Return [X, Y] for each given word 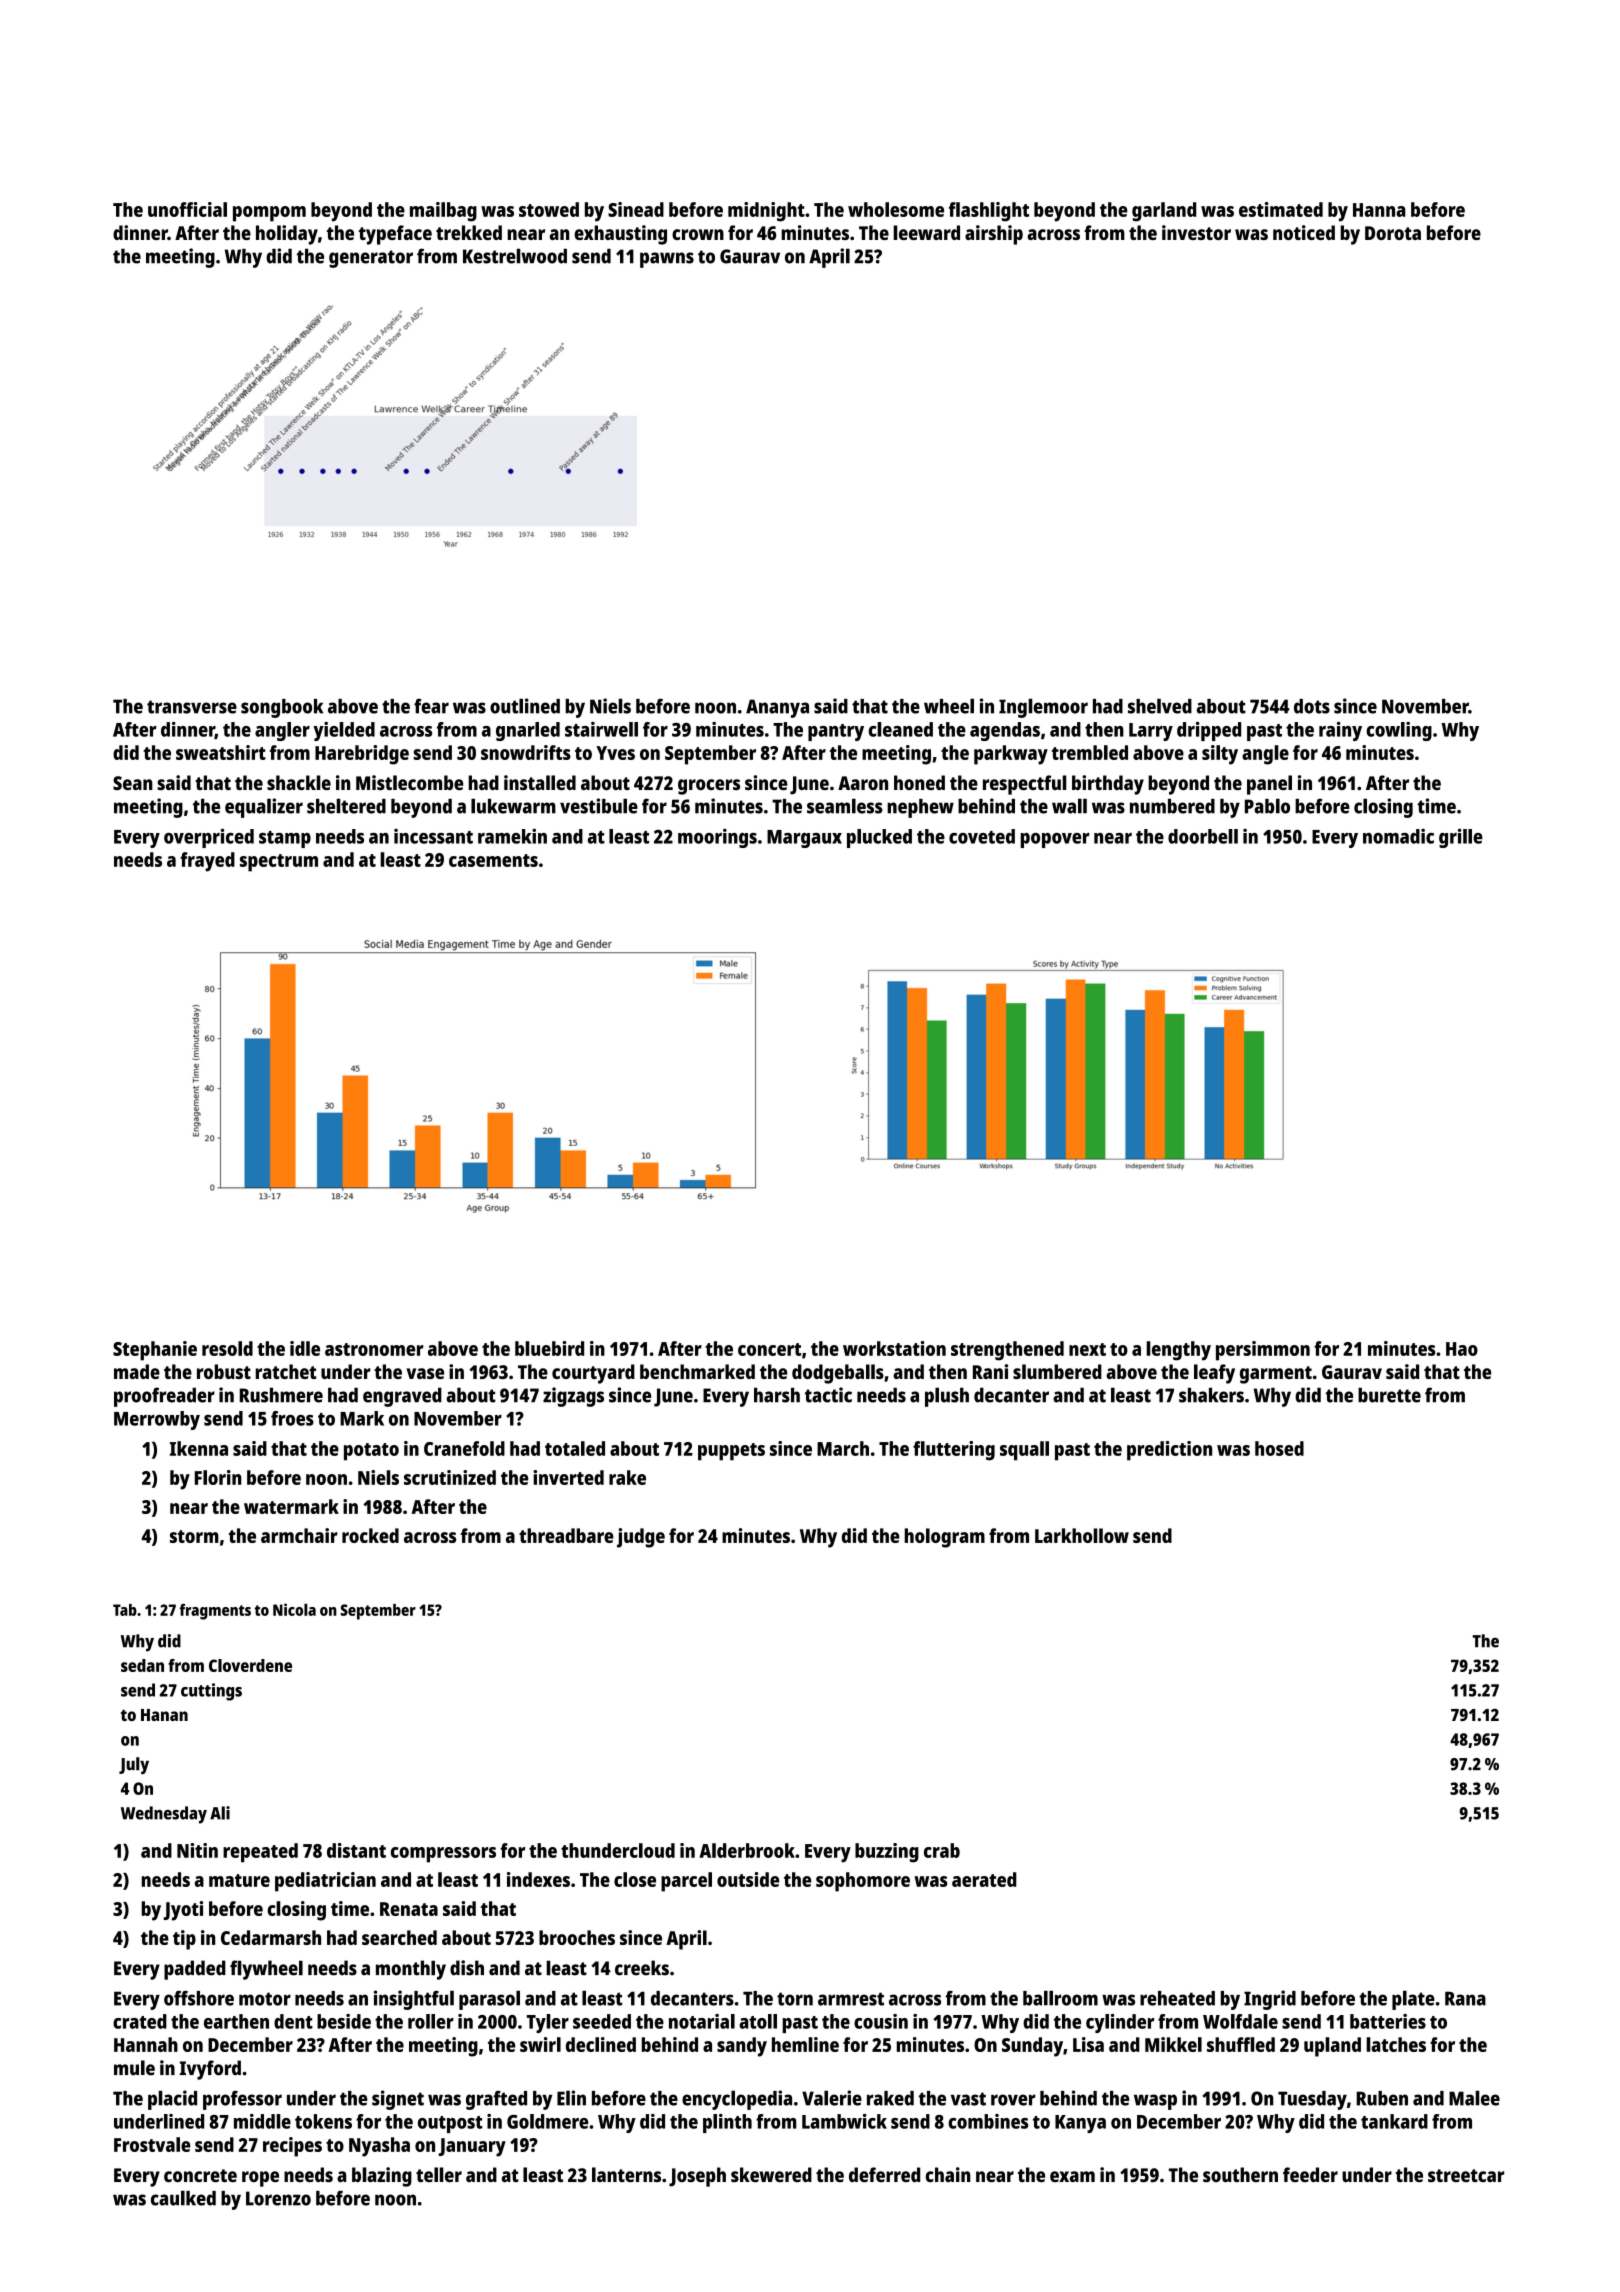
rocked [370, 1535]
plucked [879, 838]
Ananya [777, 708]
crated [140, 2021]
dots [1312, 706]
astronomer [374, 1349]
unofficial [187, 209]
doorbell [1203, 836]
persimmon [1263, 1351]
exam [1072, 2176]
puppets [731, 1452]
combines [988, 2121]
